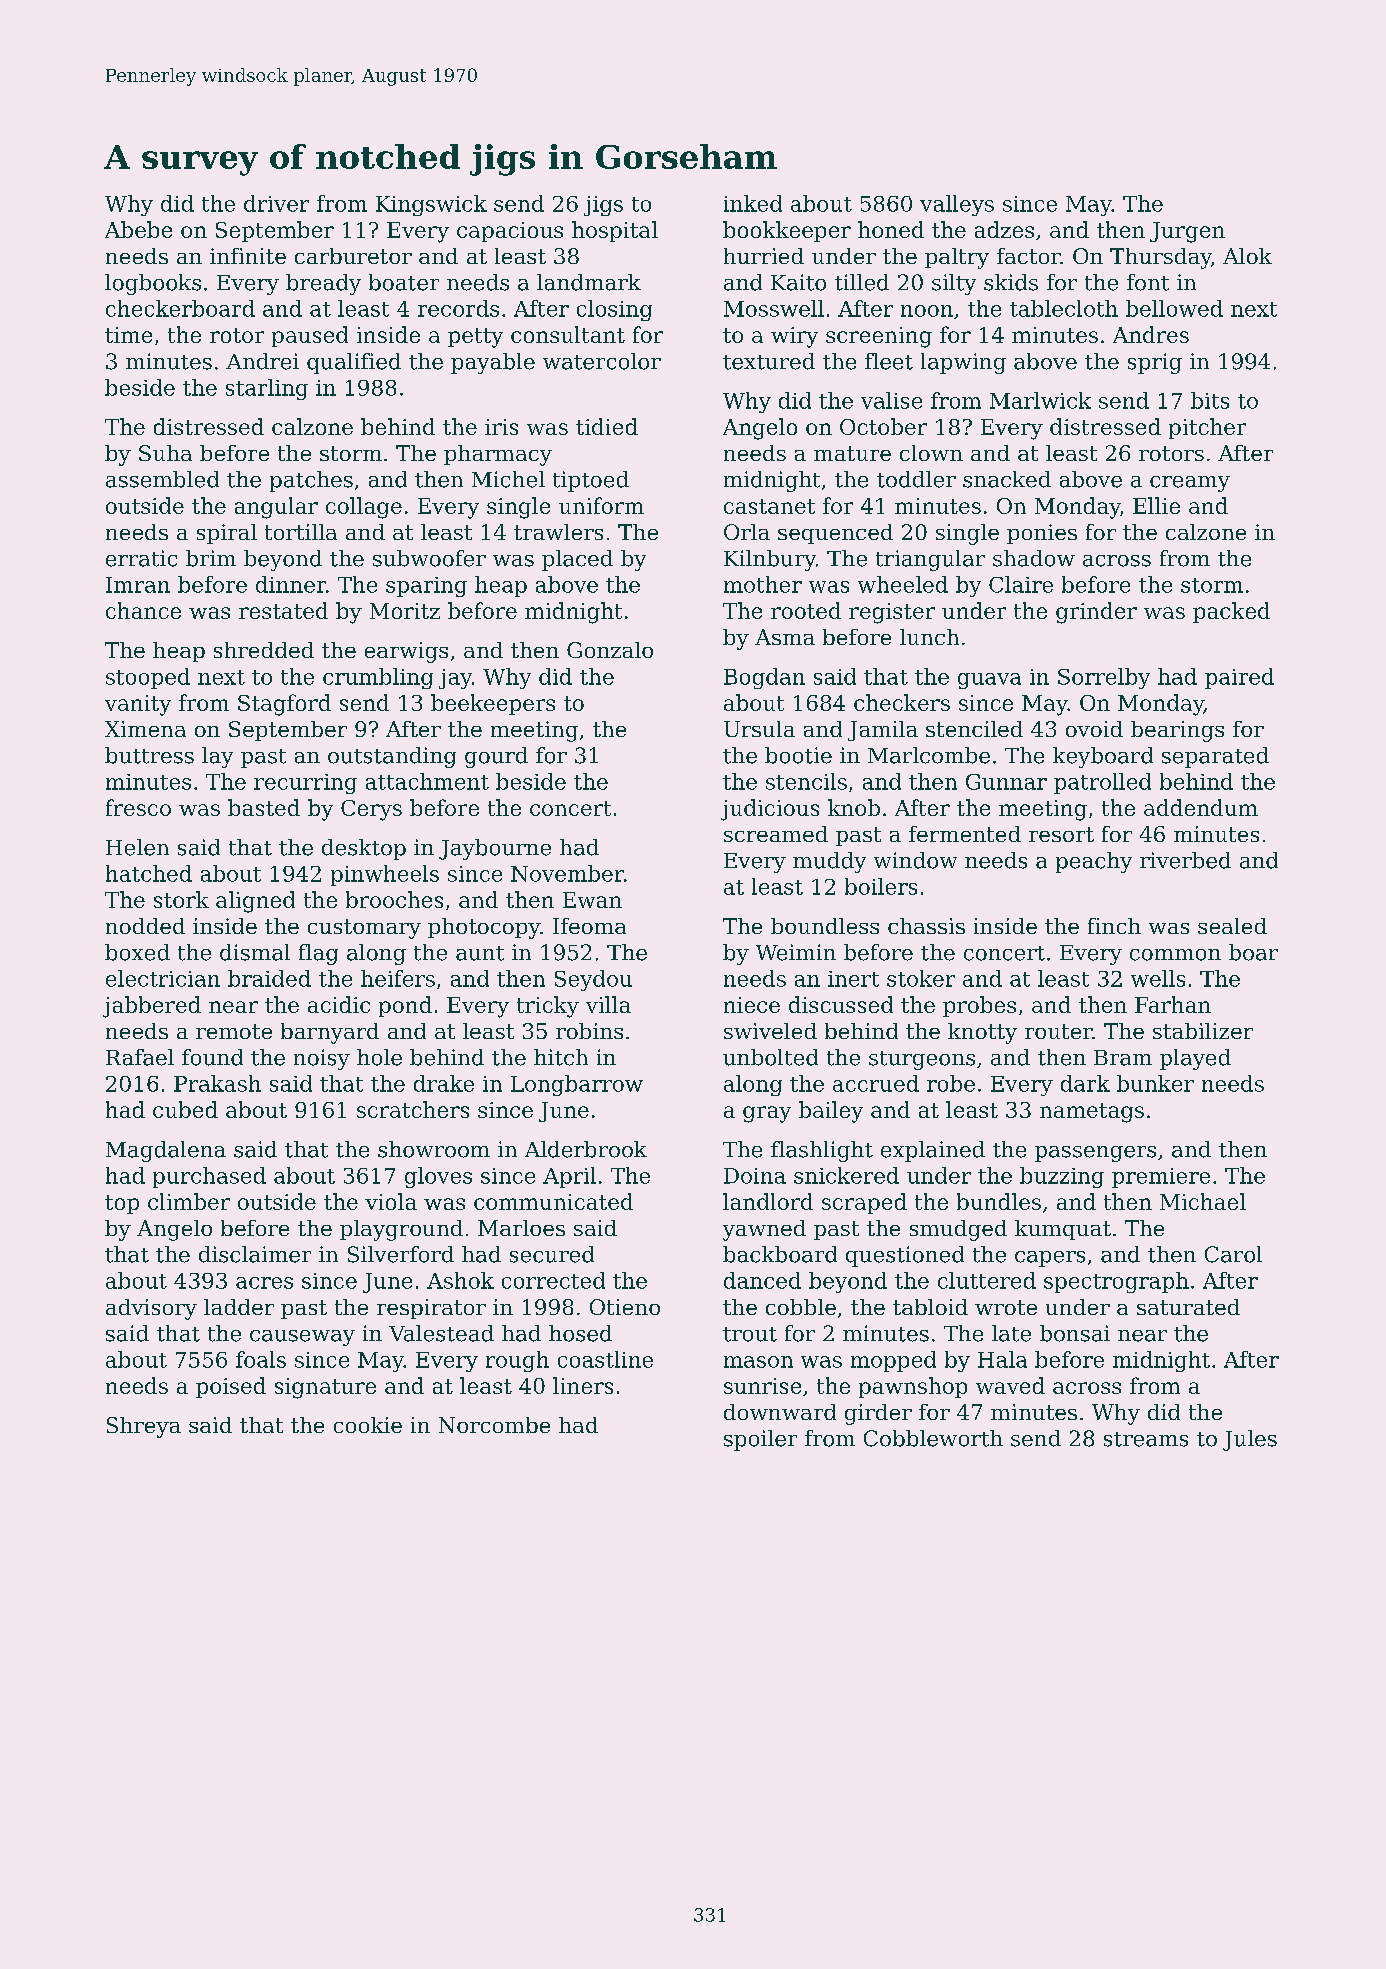 This document has width=1386, height=1969. I want to click on valleys, so click(957, 205).
